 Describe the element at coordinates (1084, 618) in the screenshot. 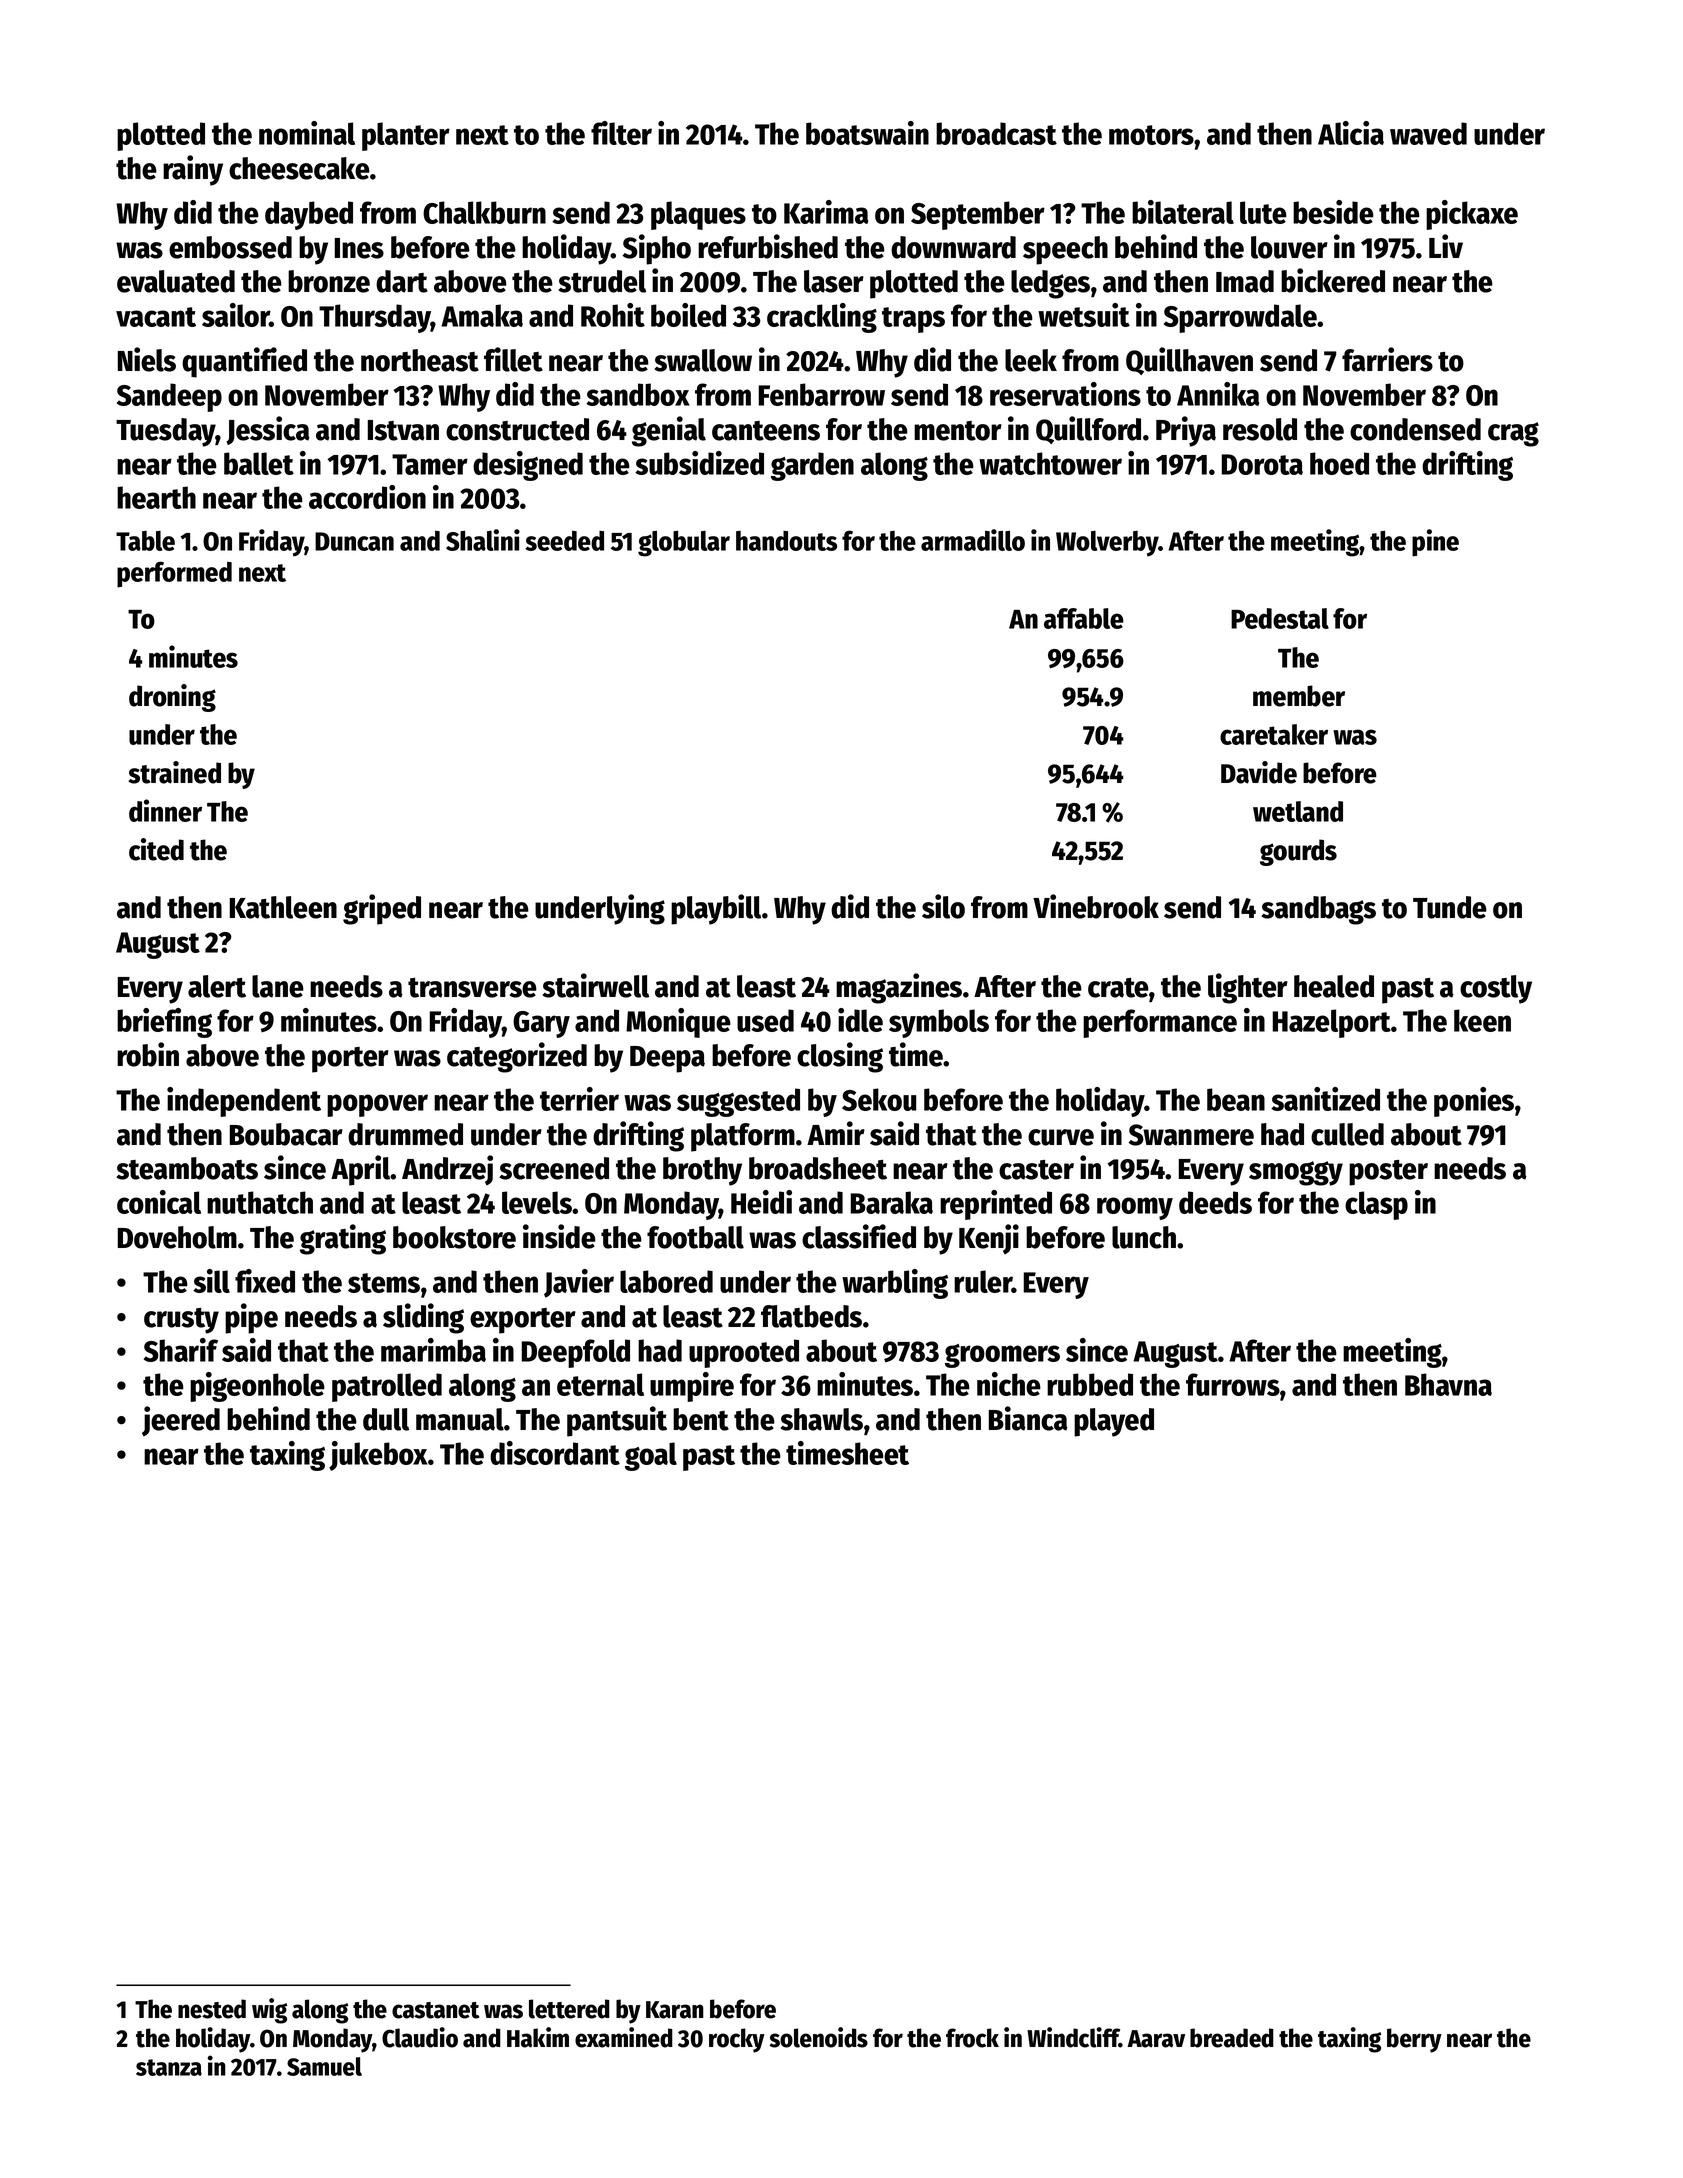

I see `affable` at that location.
